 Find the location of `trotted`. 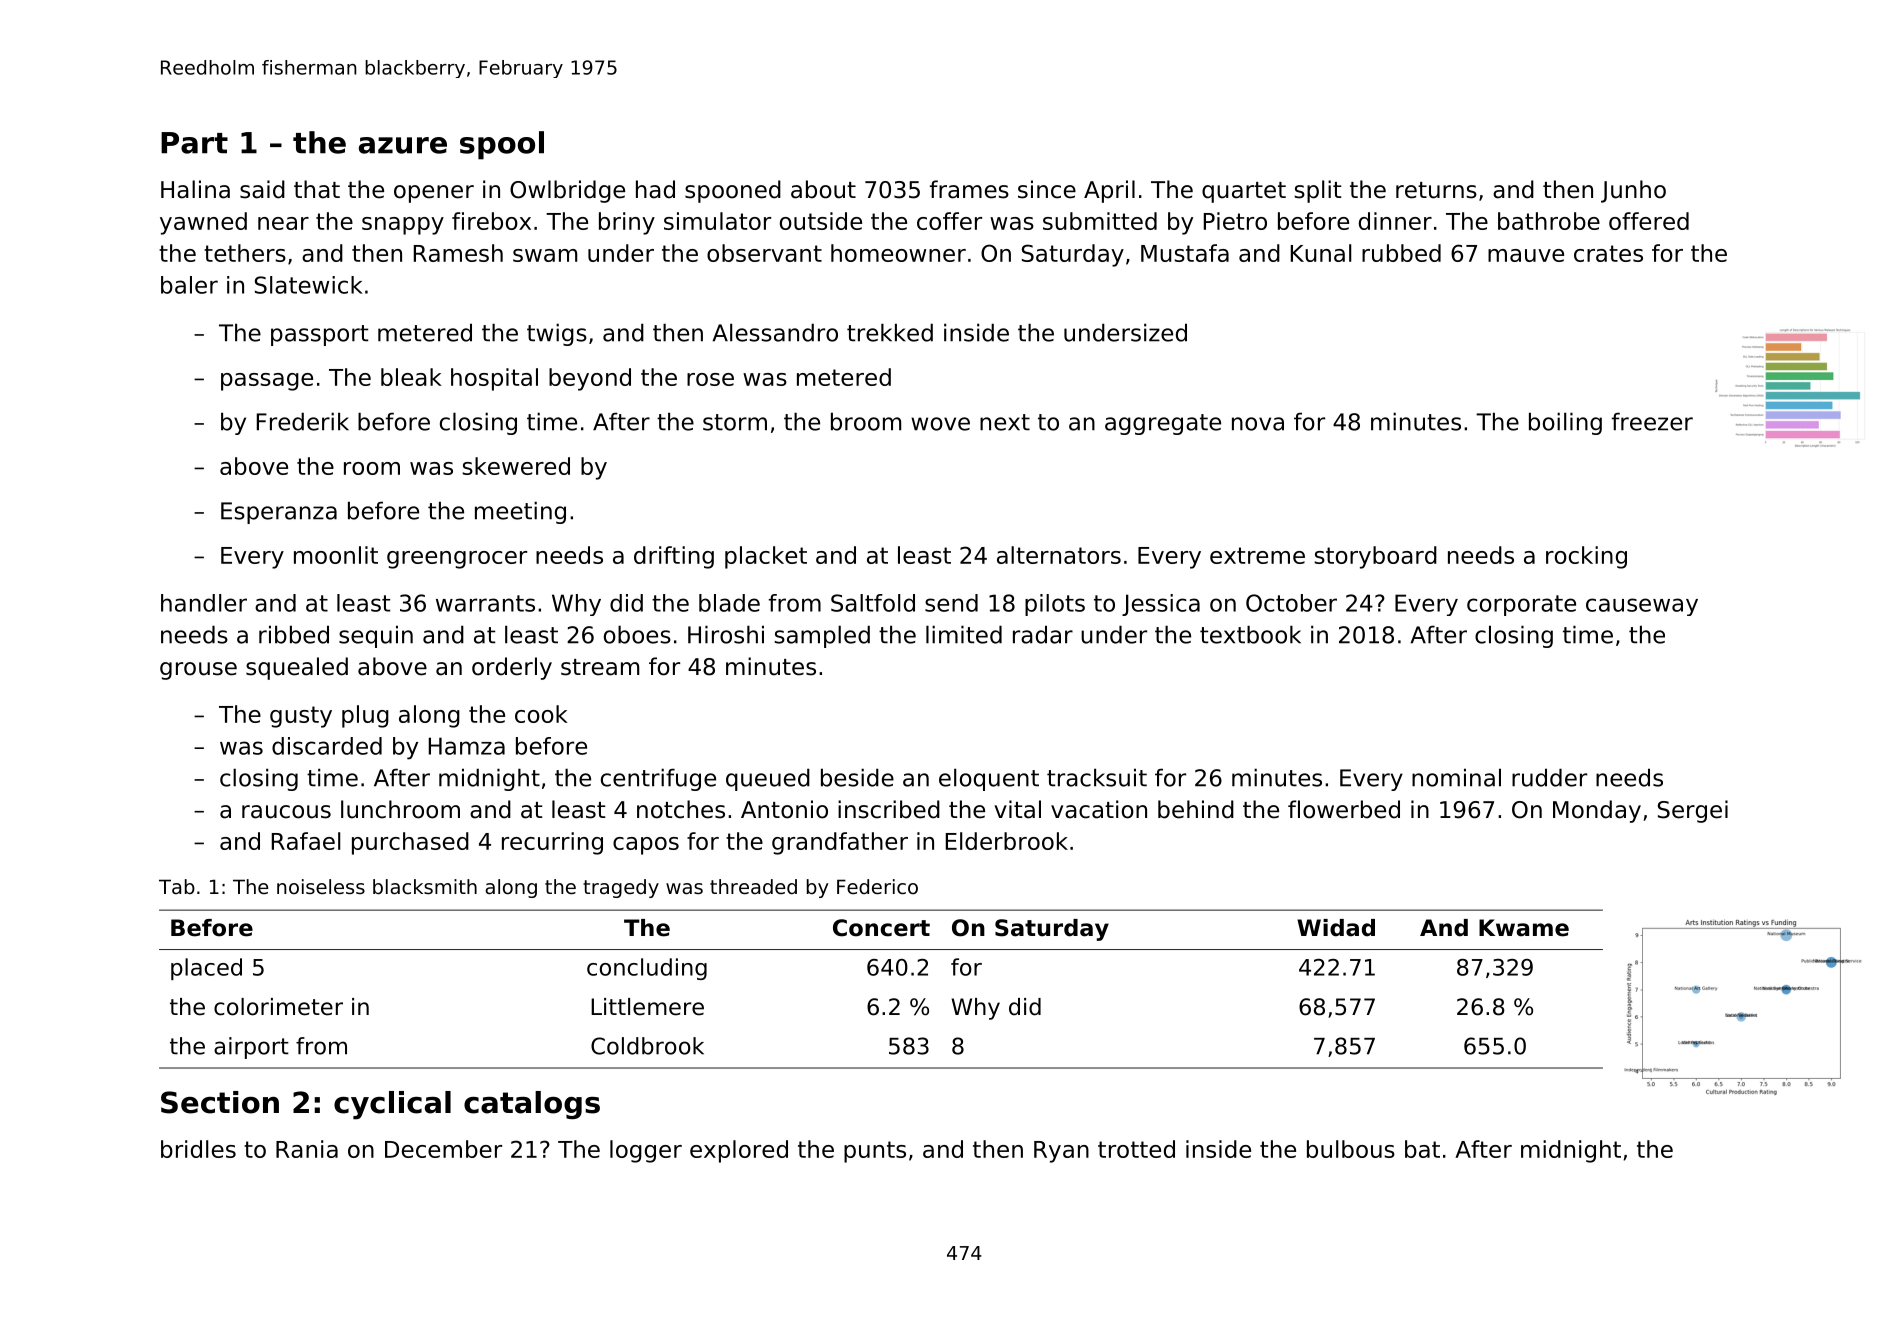

trotted is located at coordinates (1136, 1149).
